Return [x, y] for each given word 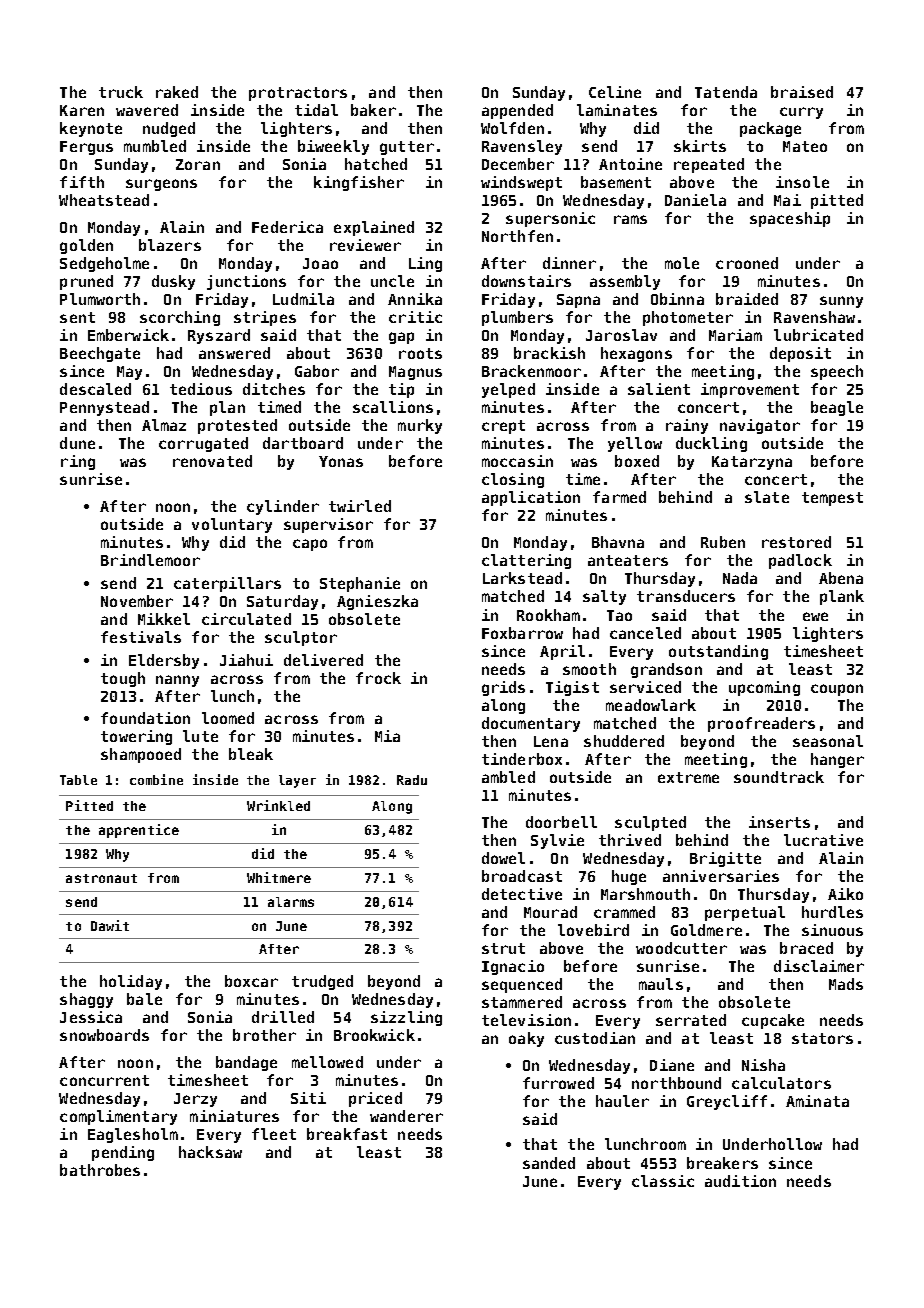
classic [663, 1181]
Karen [82, 110]
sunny [841, 302]
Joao [320, 263]
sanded [549, 1163]
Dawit [110, 925]
